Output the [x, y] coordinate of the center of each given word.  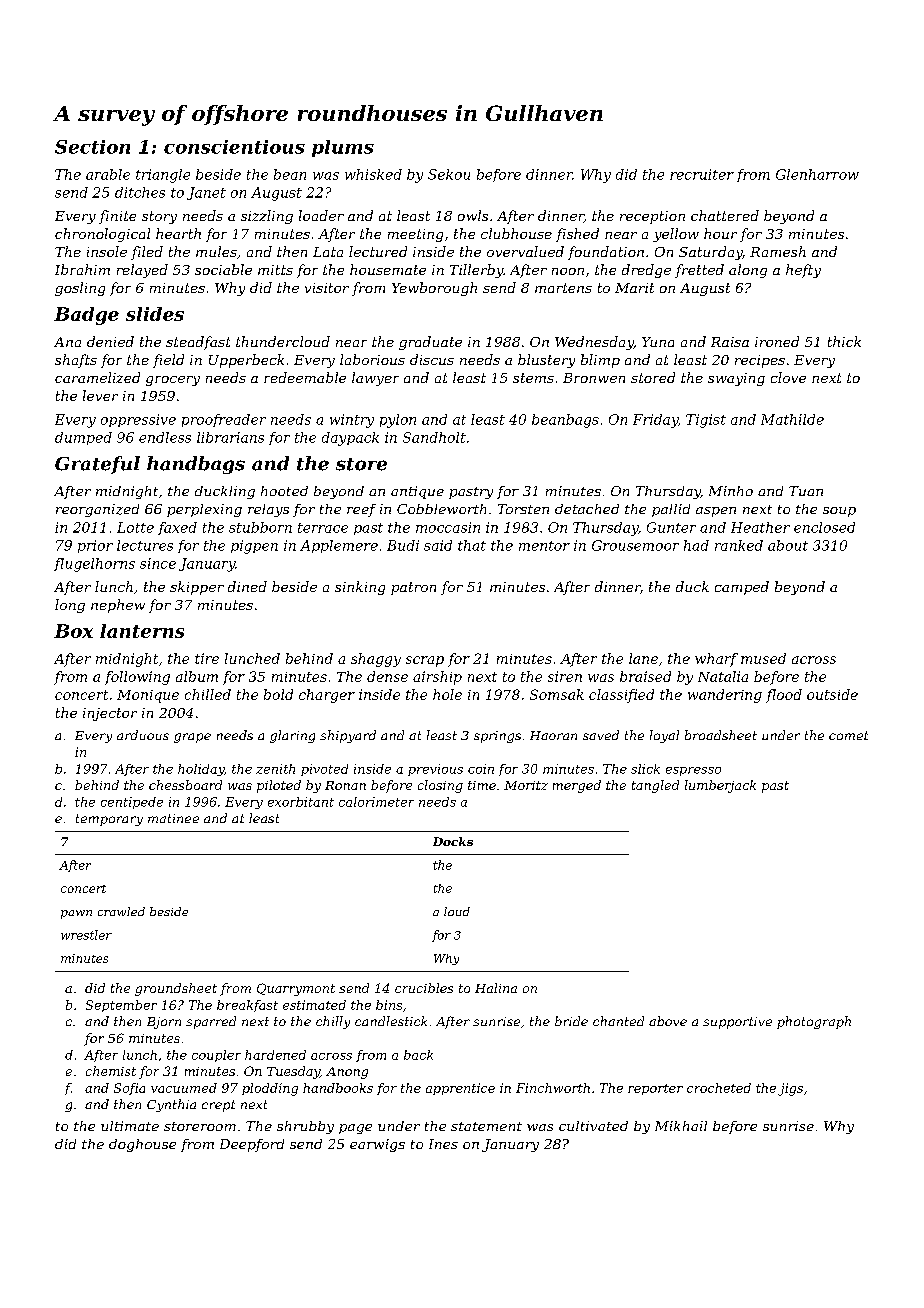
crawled [121, 911]
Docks [453, 841]
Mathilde [792, 419]
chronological [102, 235]
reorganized [97, 510]
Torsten [523, 509]
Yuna [658, 342]
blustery [546, 361]
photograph [814, 1022]
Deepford [252, 1145]
